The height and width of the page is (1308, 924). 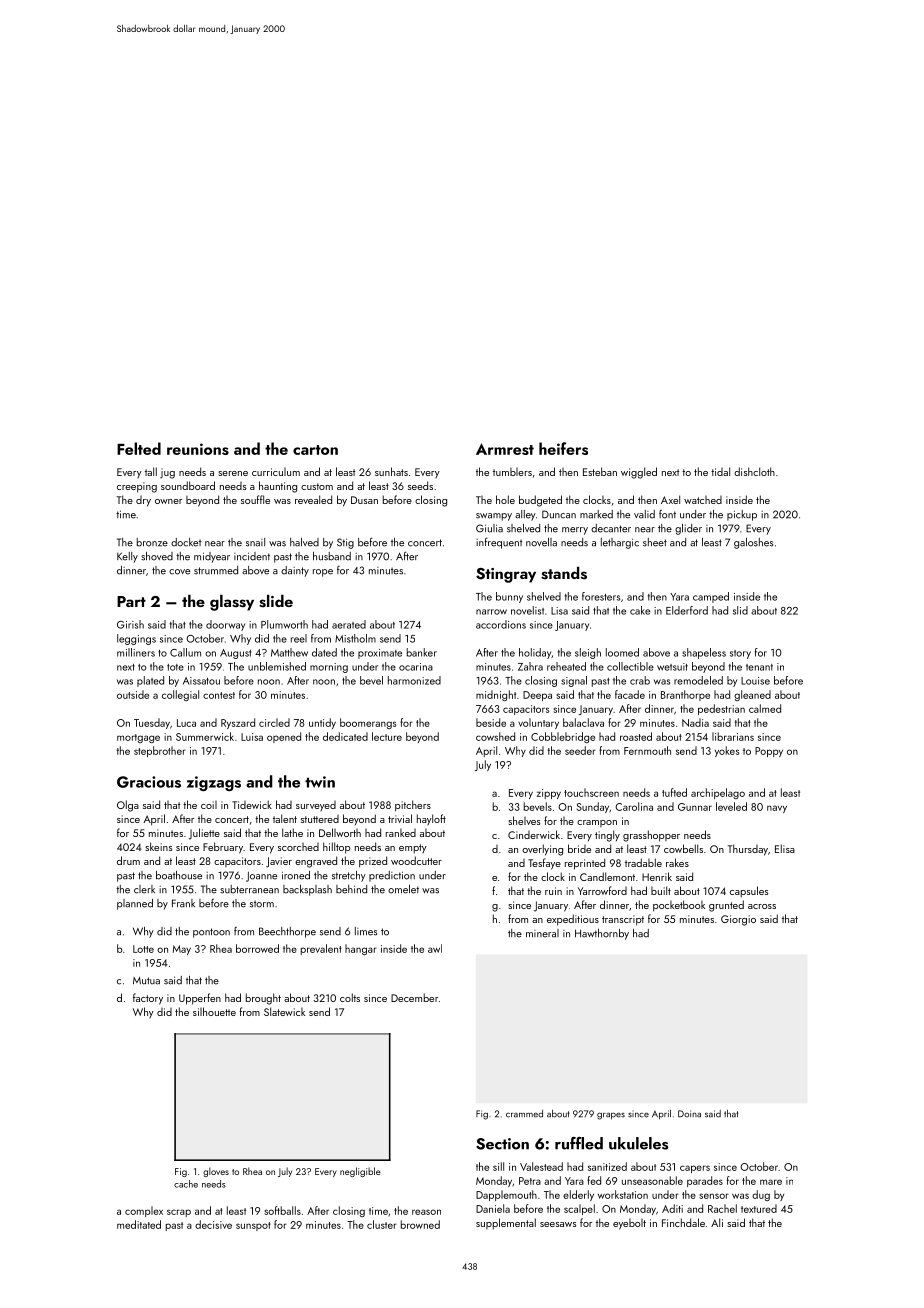 What do you see at coordinates (148, 999) in the page?
I see `factory` at bounding box center [148, 999].
